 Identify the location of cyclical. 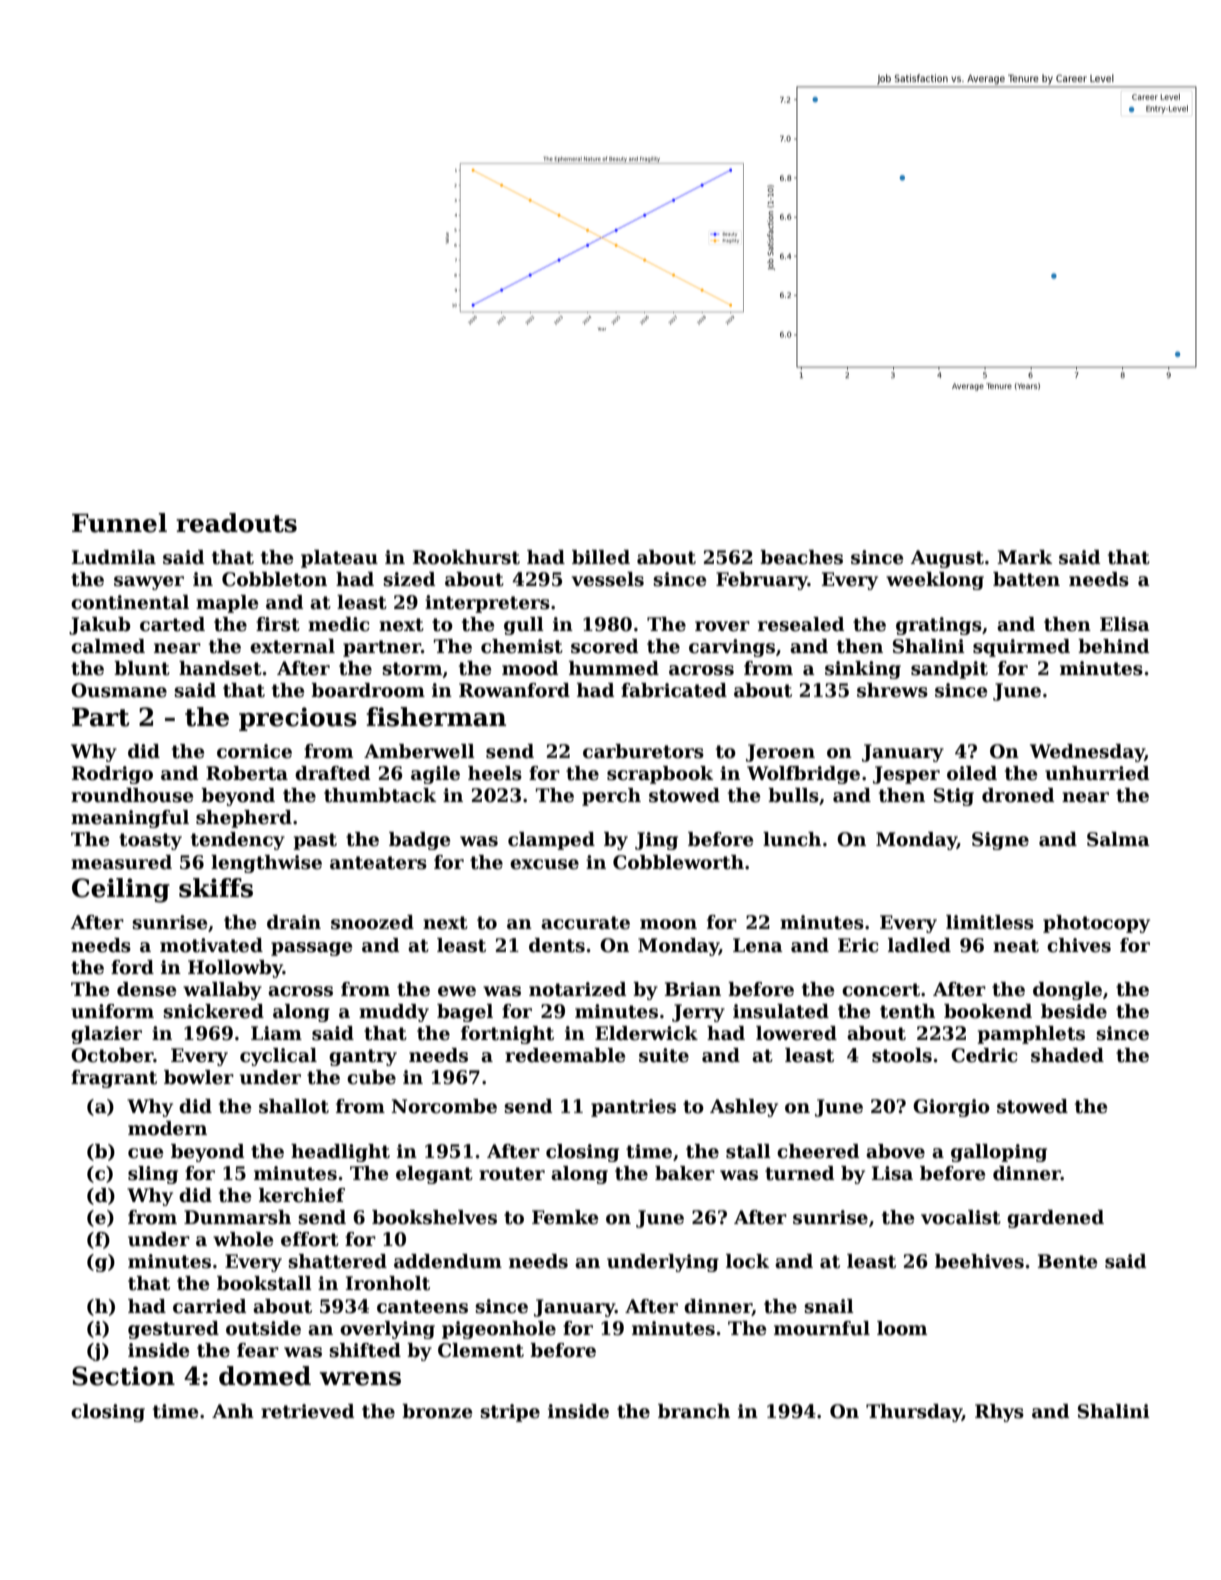
(278, 1057).
